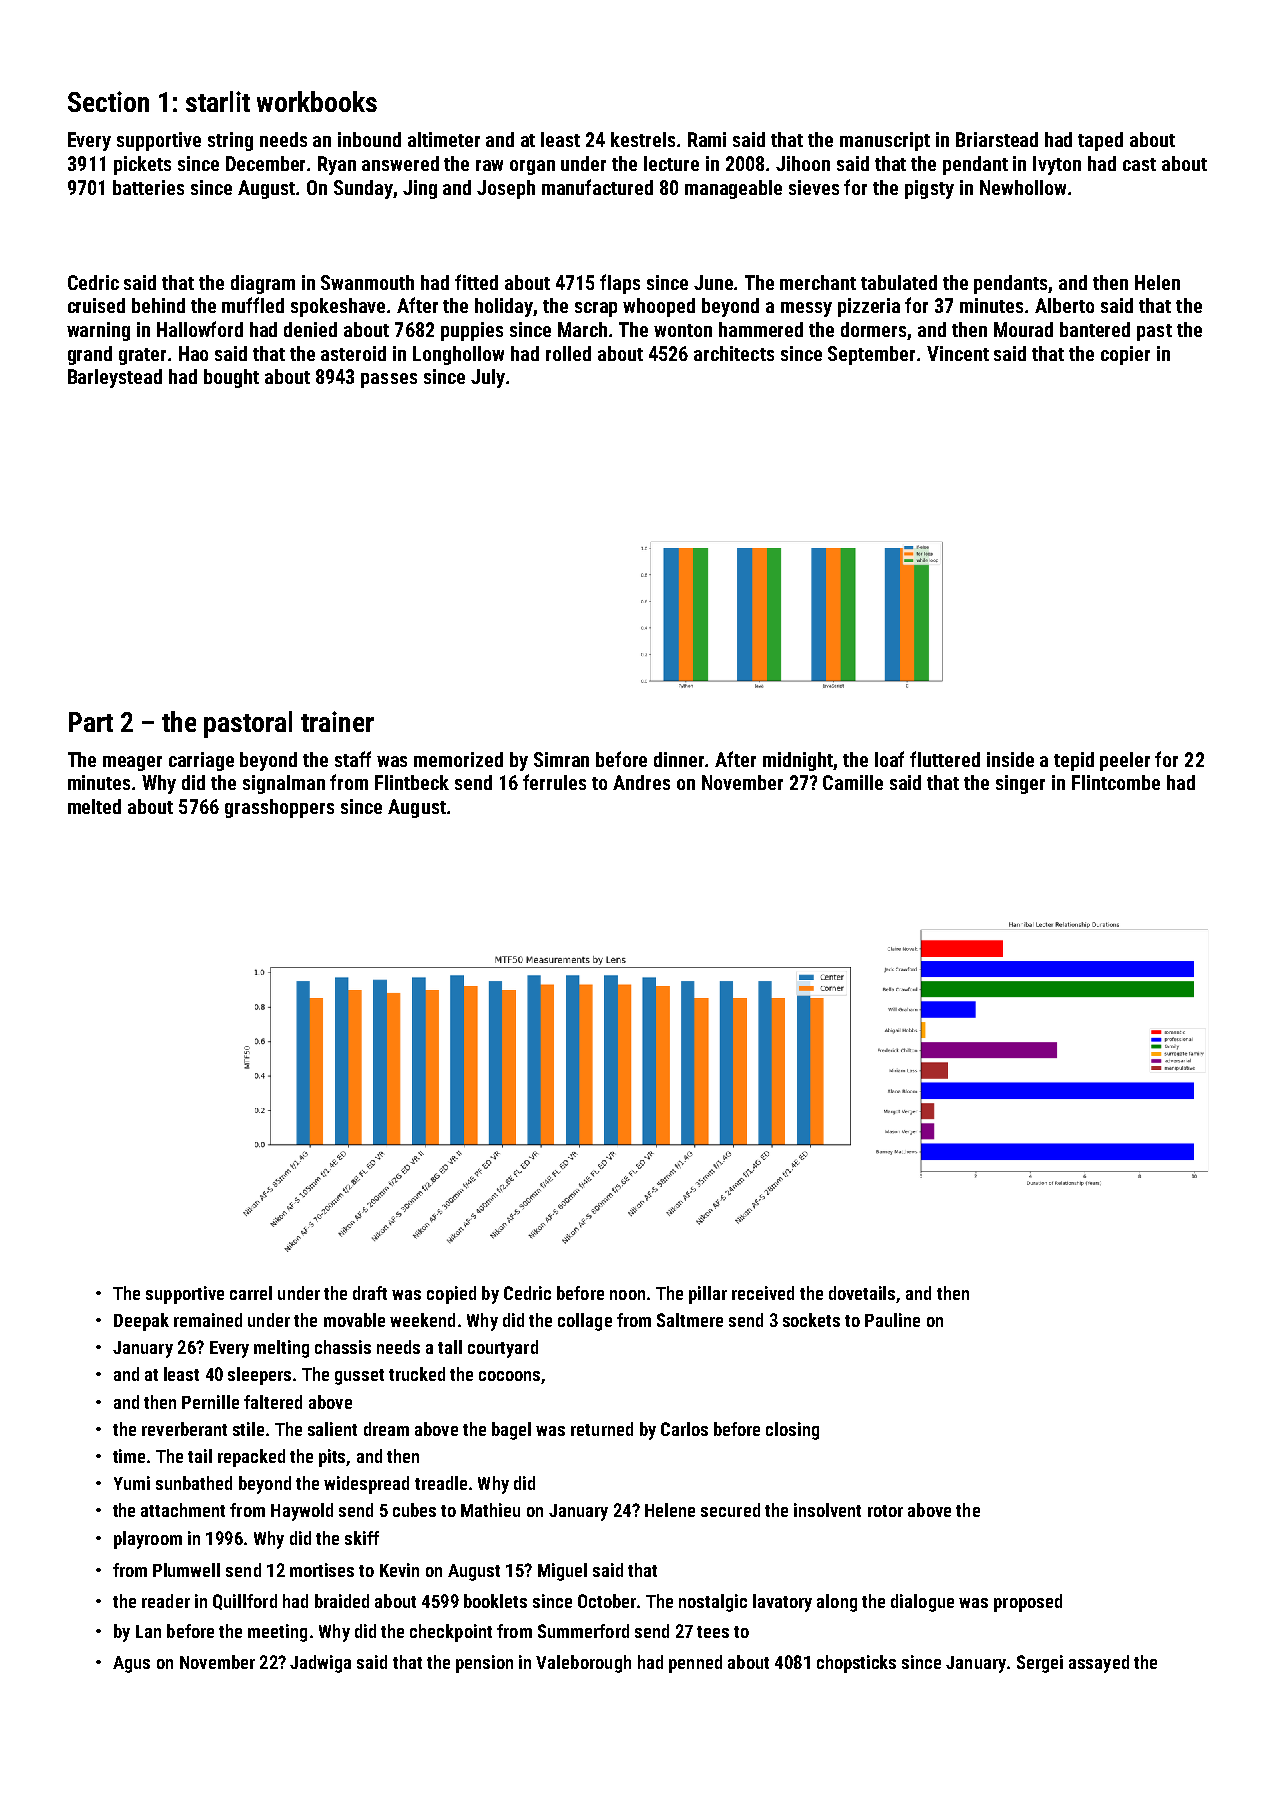 The height and width of the image is (1807, 1277). I want to click on Briarstead, so click(997, 139).
